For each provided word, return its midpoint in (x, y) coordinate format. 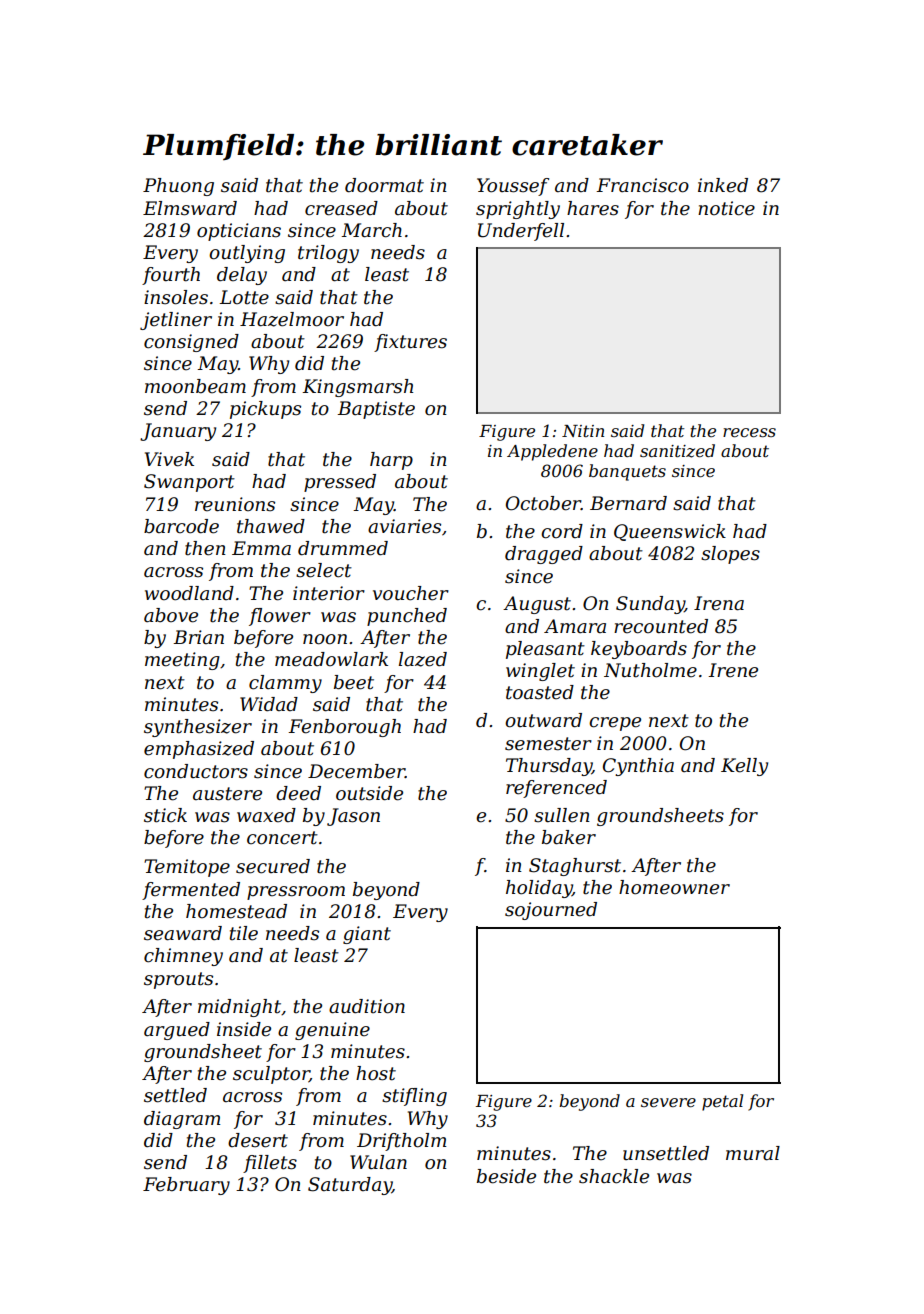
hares (593, 208)
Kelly (744, 767)
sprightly (518, 210)
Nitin (583, 431)
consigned (191, 343)
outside (369, 793)
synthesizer (198, 728)
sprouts (178, 980)
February (186, 1186)
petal (722, 1102)
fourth (171, 276)
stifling (414, 1097)
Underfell (521, 232)
